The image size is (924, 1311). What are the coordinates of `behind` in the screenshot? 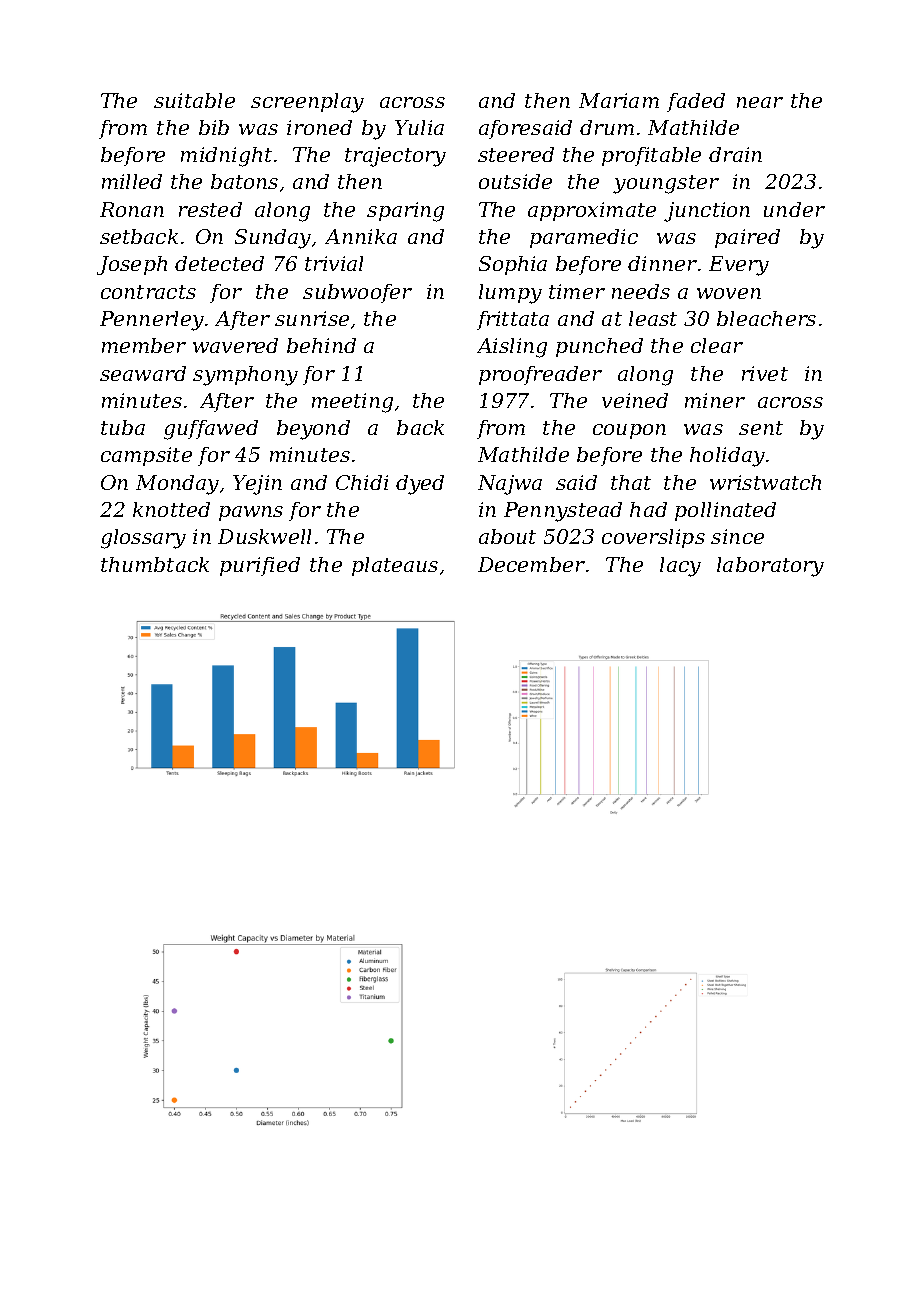 It's located at (321, 345).
